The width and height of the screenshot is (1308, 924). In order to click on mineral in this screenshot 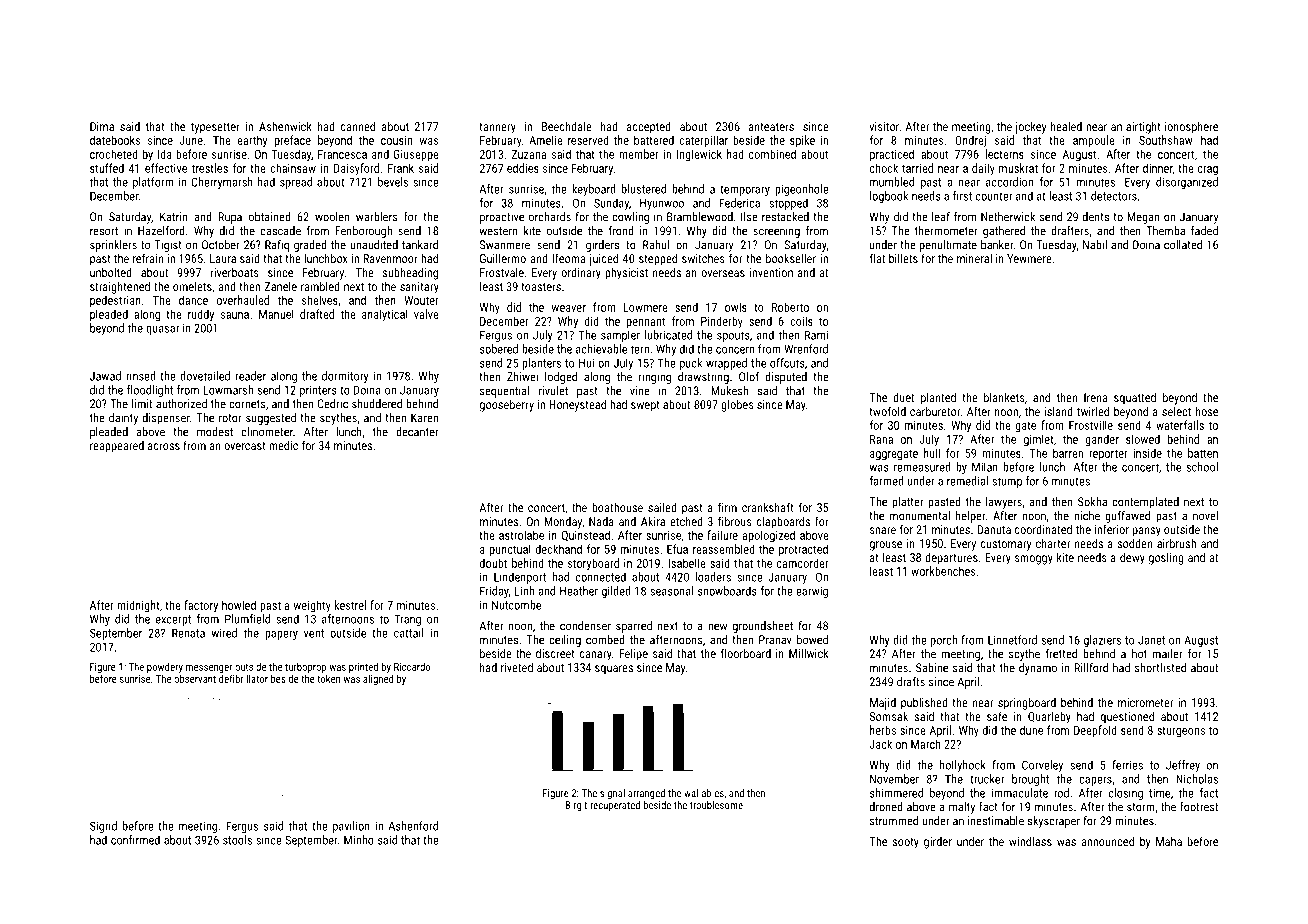, I will do `click(974, 258)`.
